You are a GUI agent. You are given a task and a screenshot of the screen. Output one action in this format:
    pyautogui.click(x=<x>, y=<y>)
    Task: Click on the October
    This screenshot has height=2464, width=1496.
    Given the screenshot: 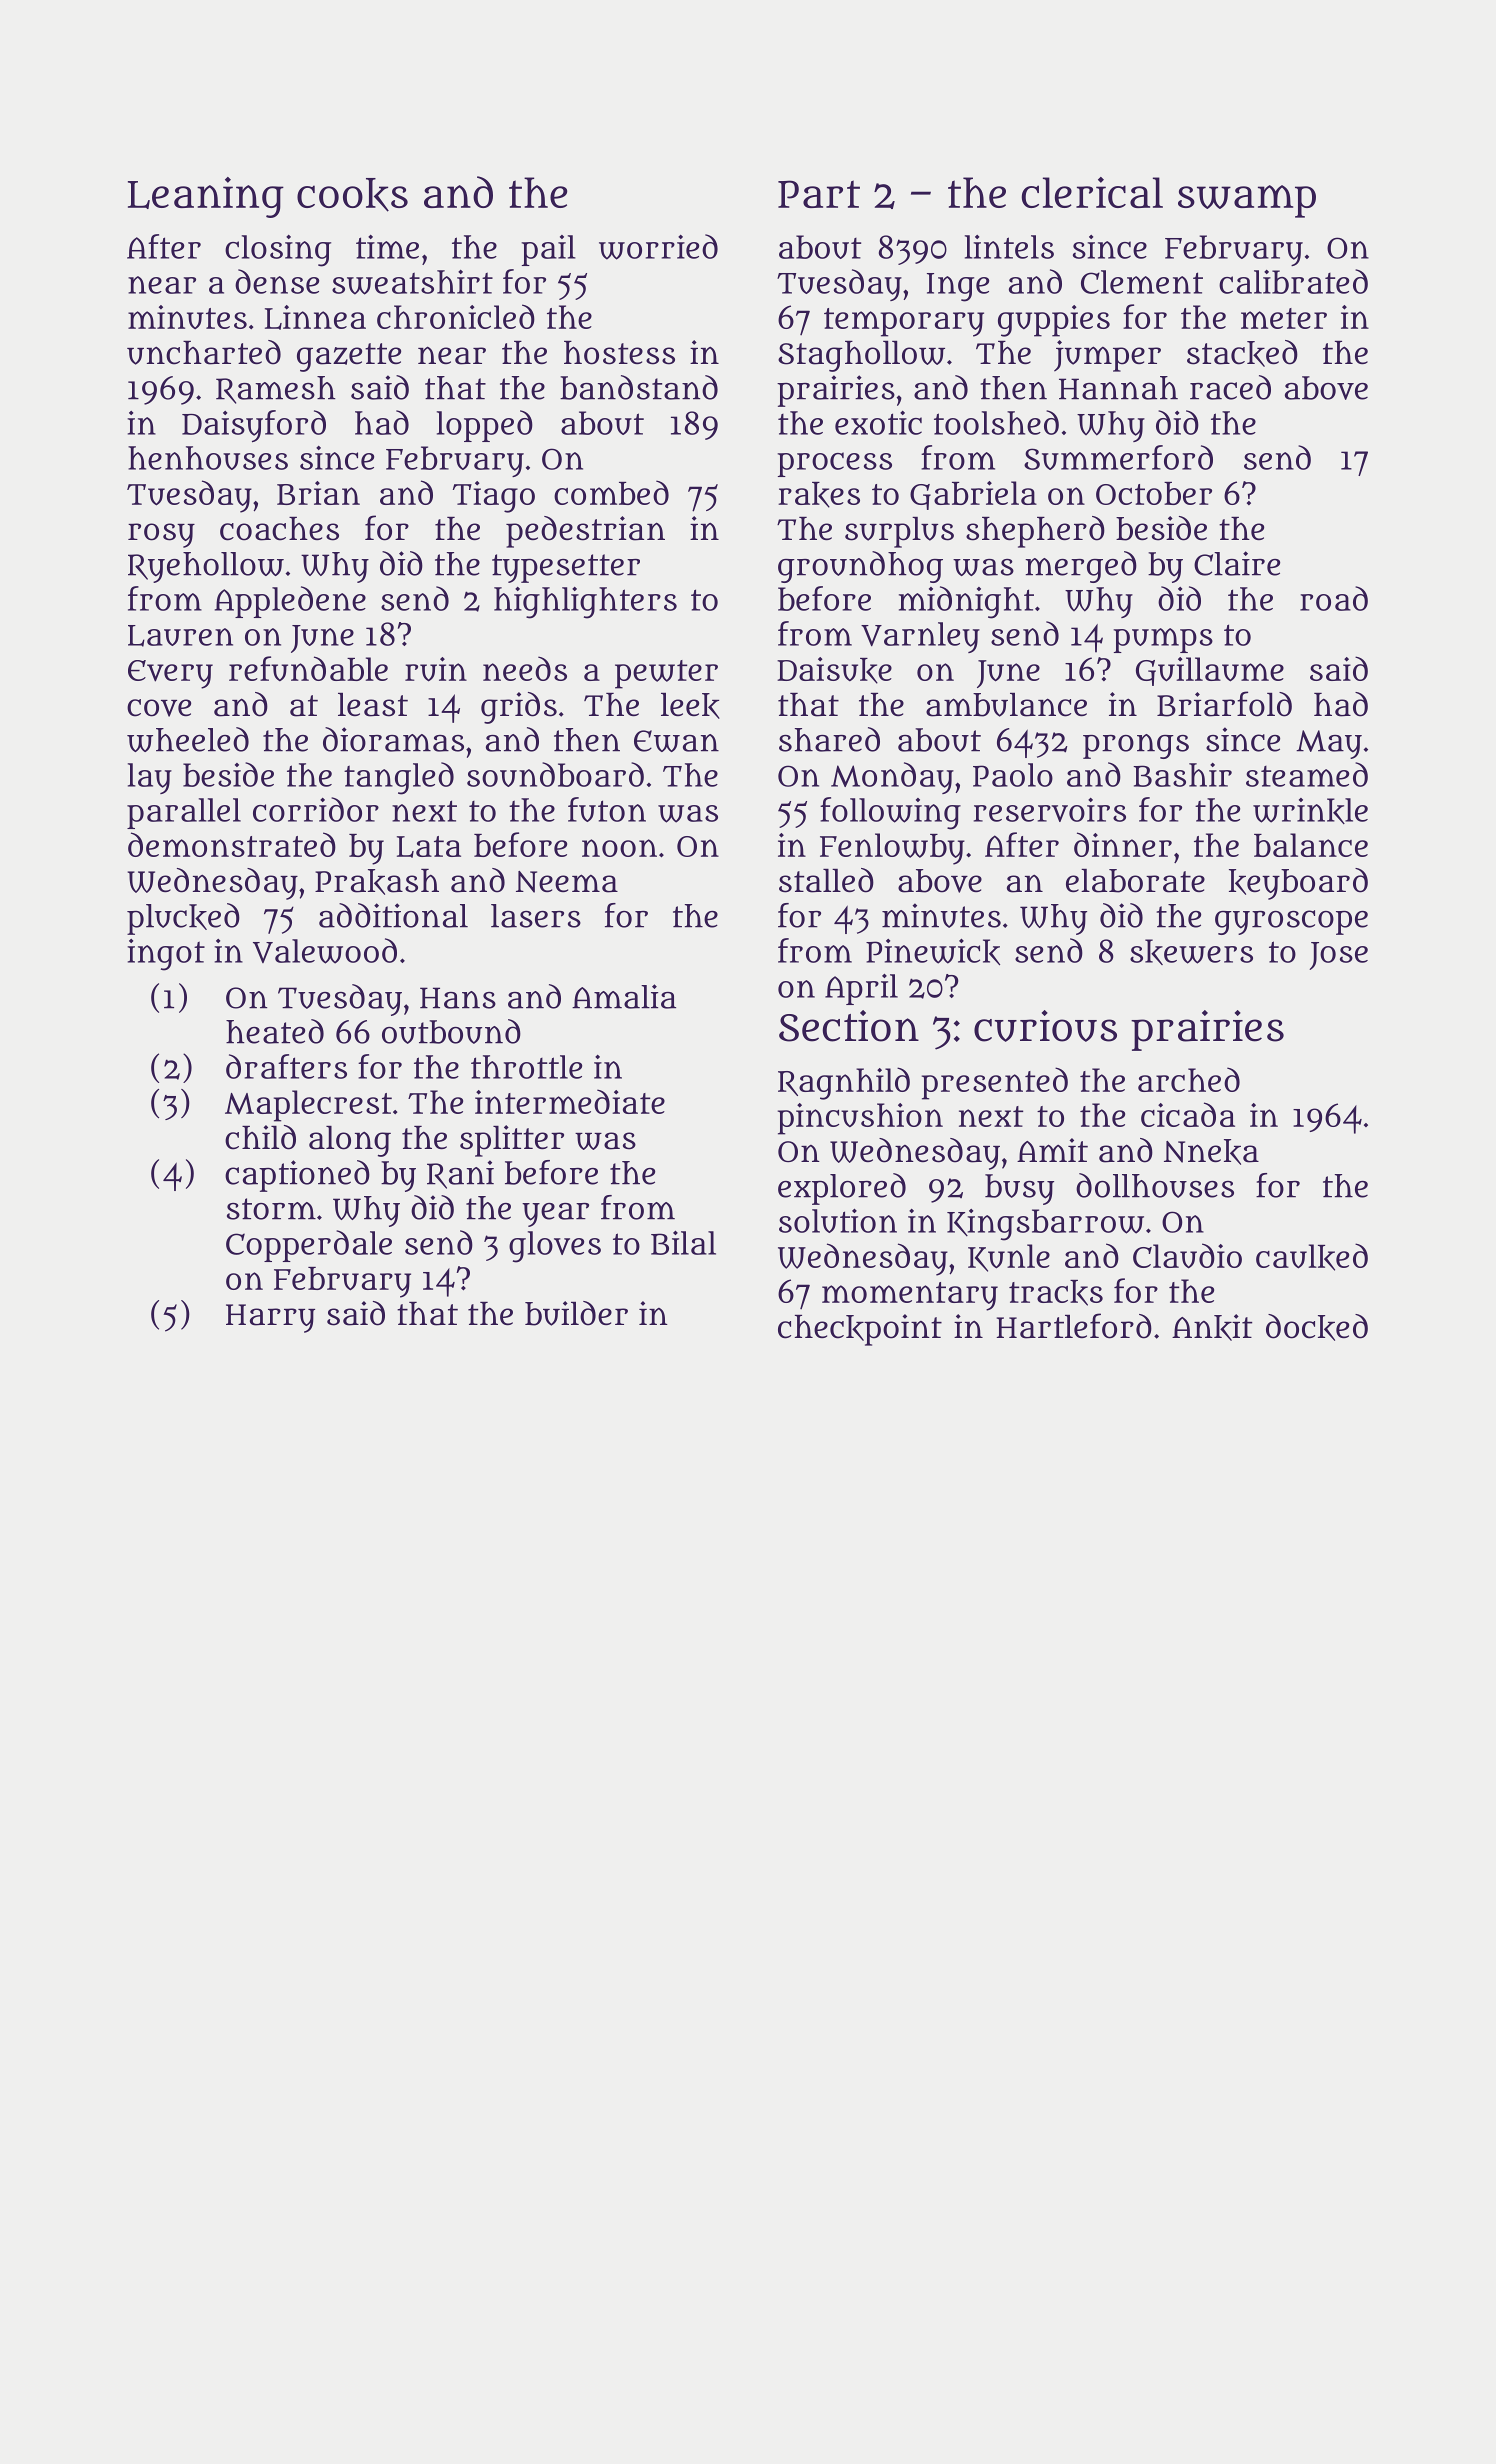 What is the action you would take?
    pyautogui.click(x=1154, y=493)
